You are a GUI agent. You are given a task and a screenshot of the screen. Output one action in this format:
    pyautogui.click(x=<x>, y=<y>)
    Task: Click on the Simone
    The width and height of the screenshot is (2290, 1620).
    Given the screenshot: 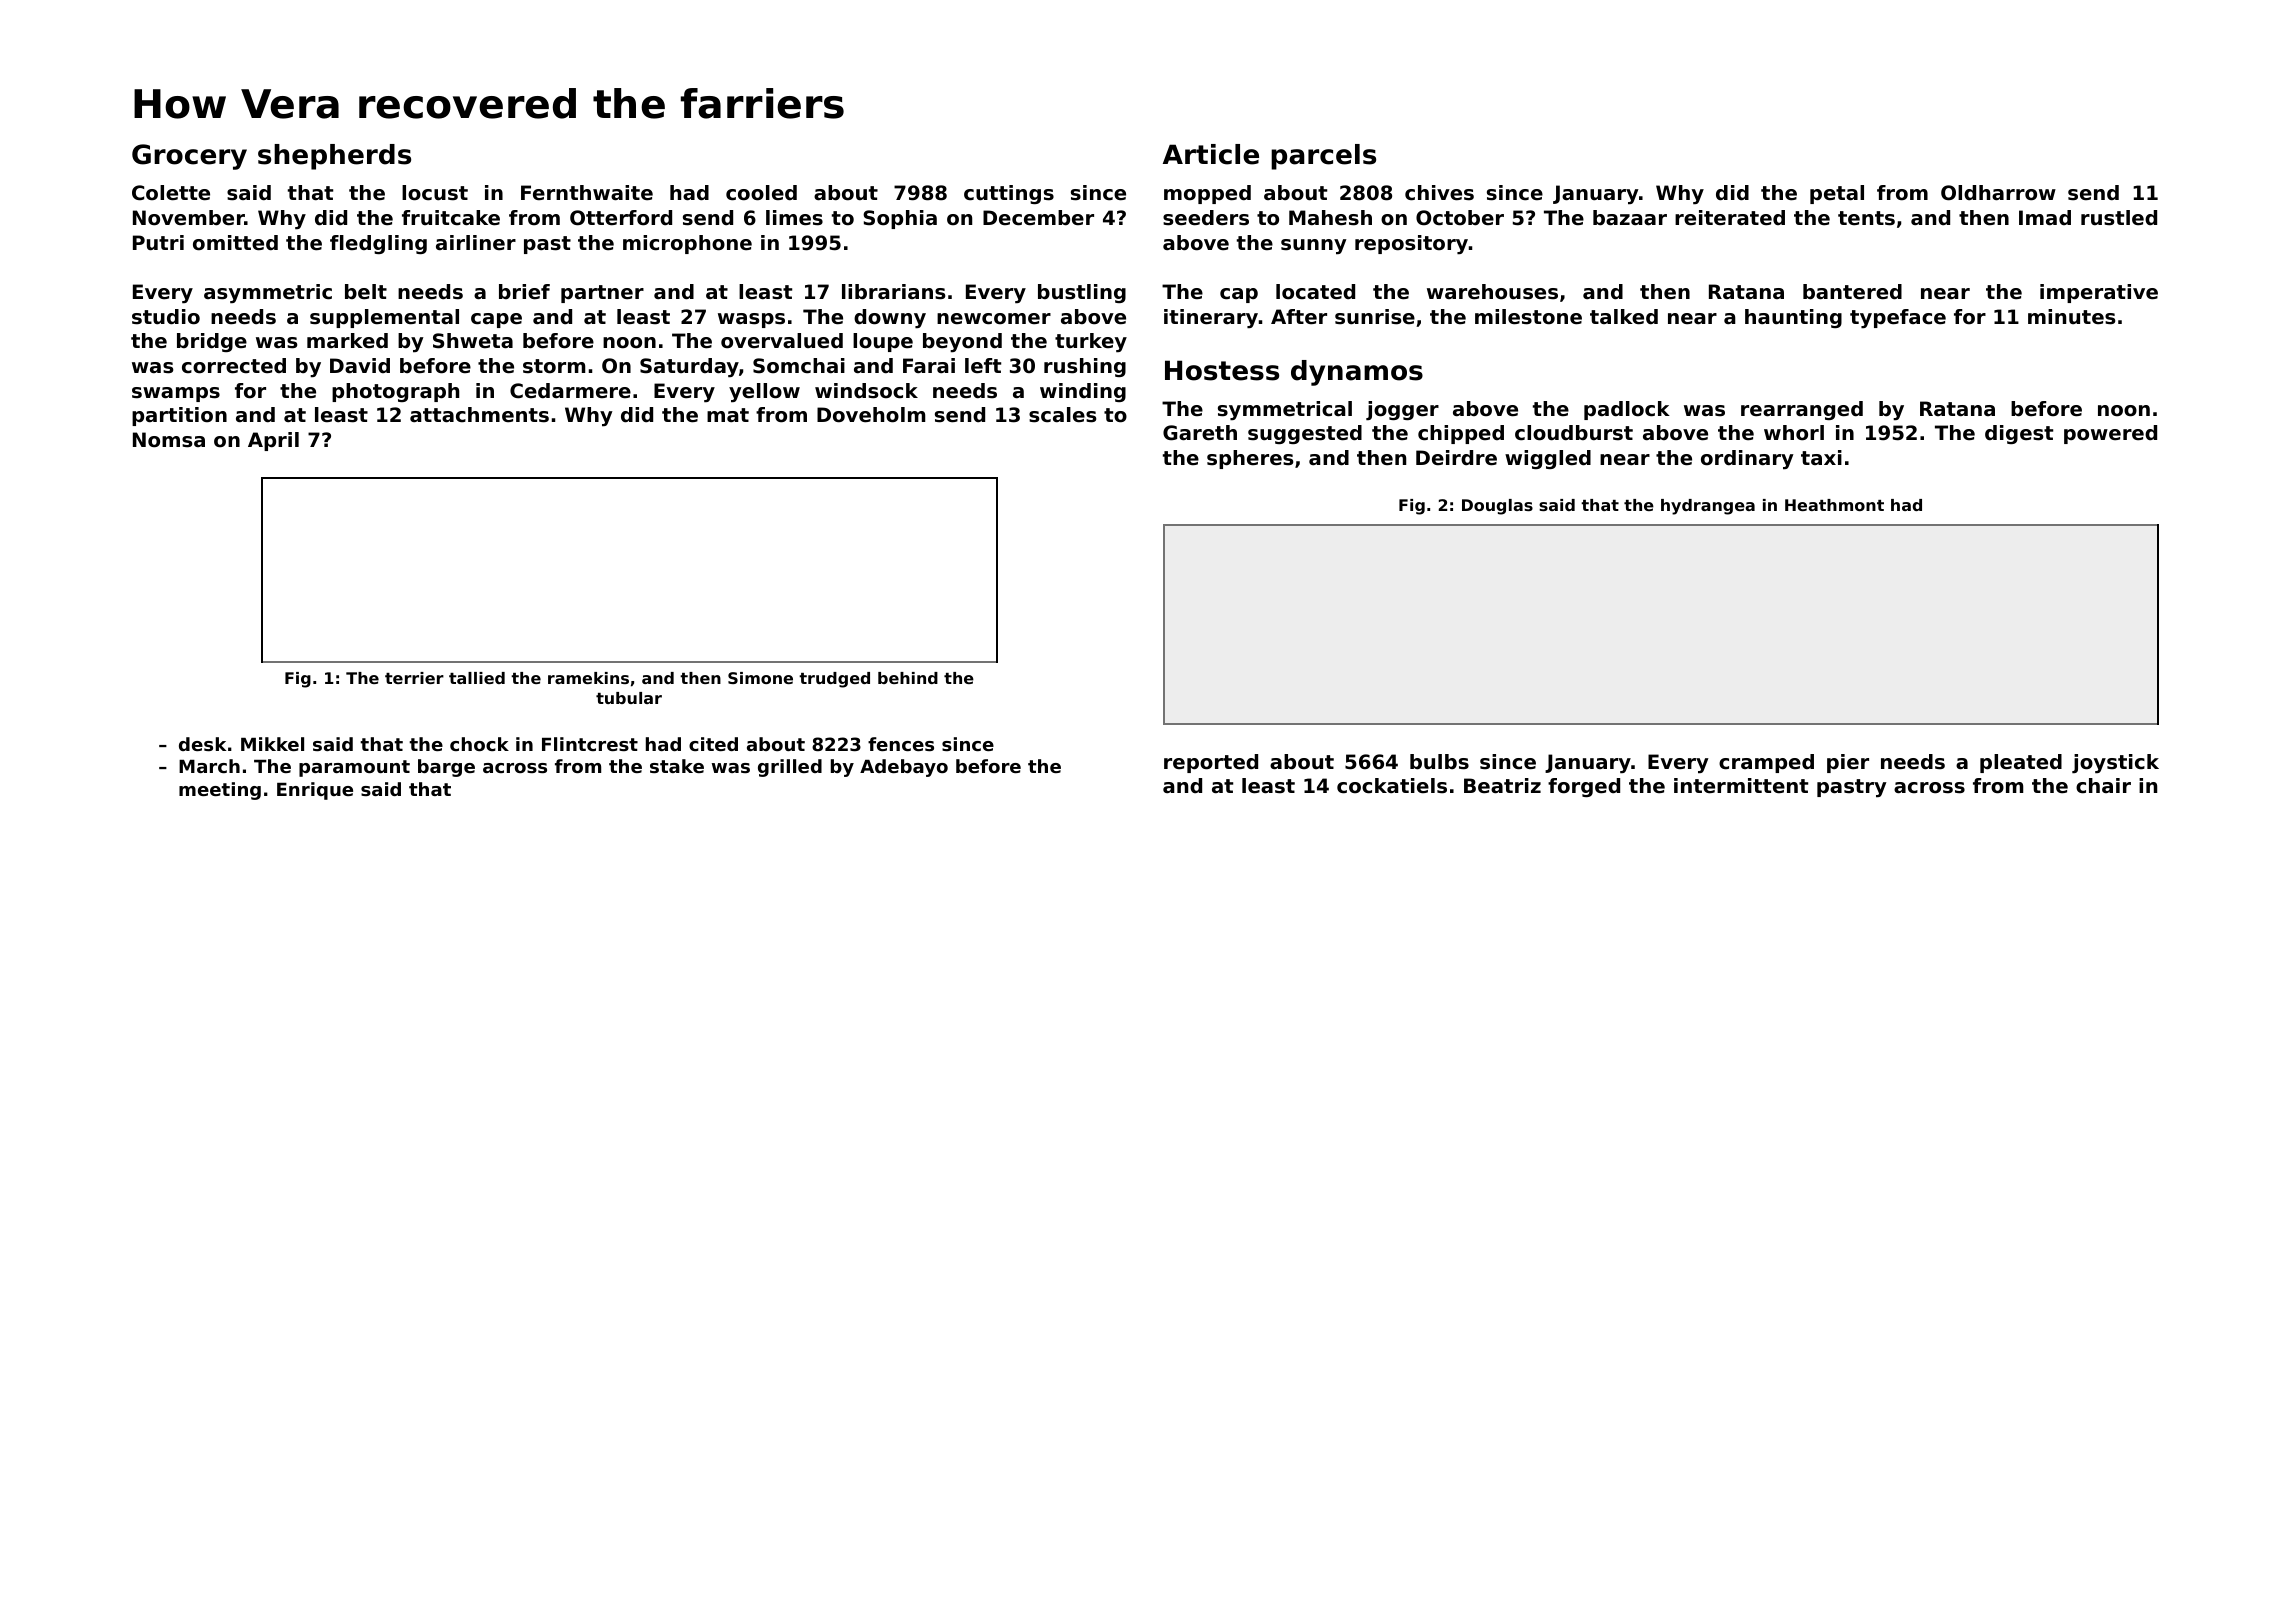 What is the action you would take?
    pyautogui.click(x=760, y=678)
